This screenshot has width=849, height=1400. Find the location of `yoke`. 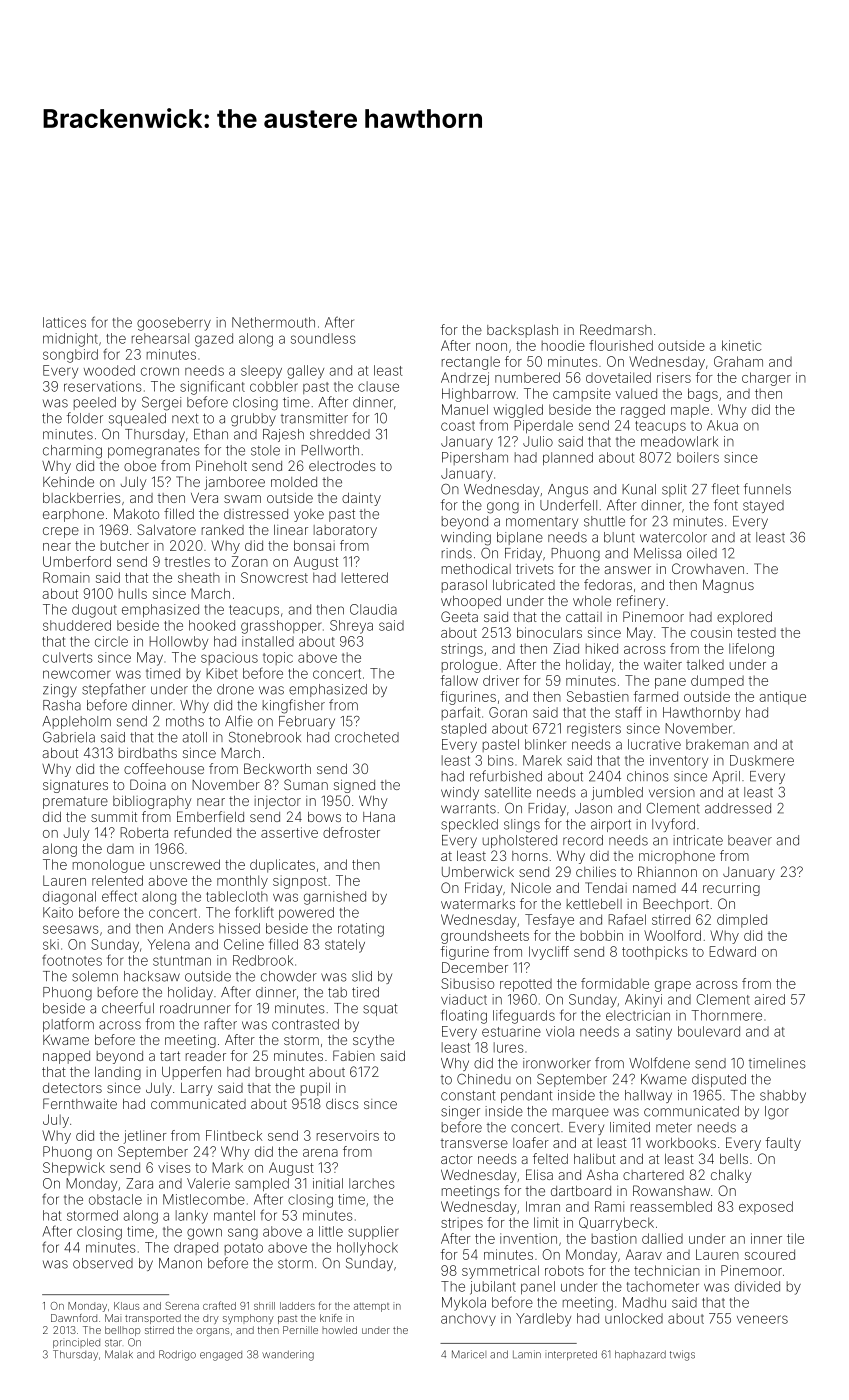

yoke is located at coordinates (309, 515).
